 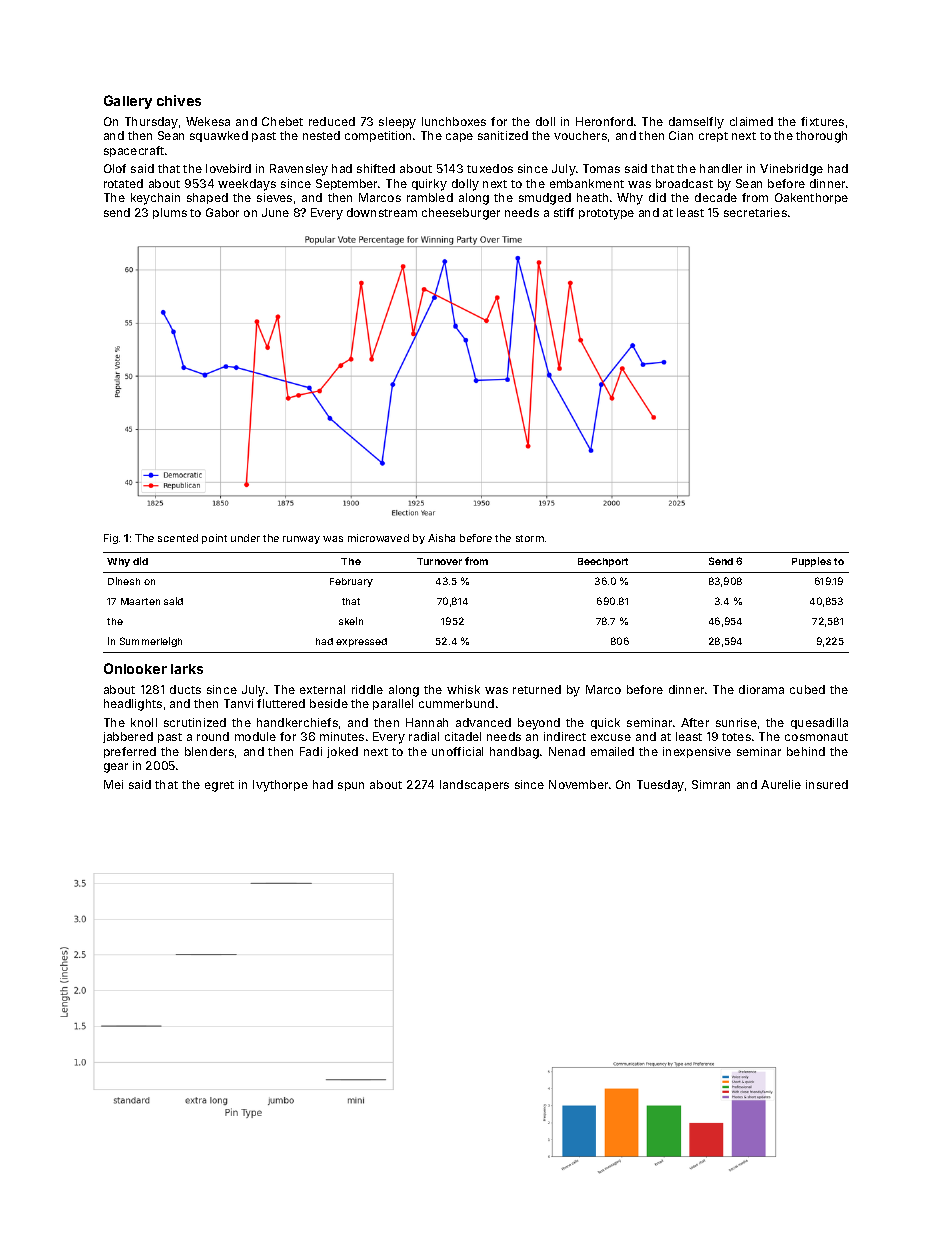 I want to click on damselfly, so click(x=696, y=123).
